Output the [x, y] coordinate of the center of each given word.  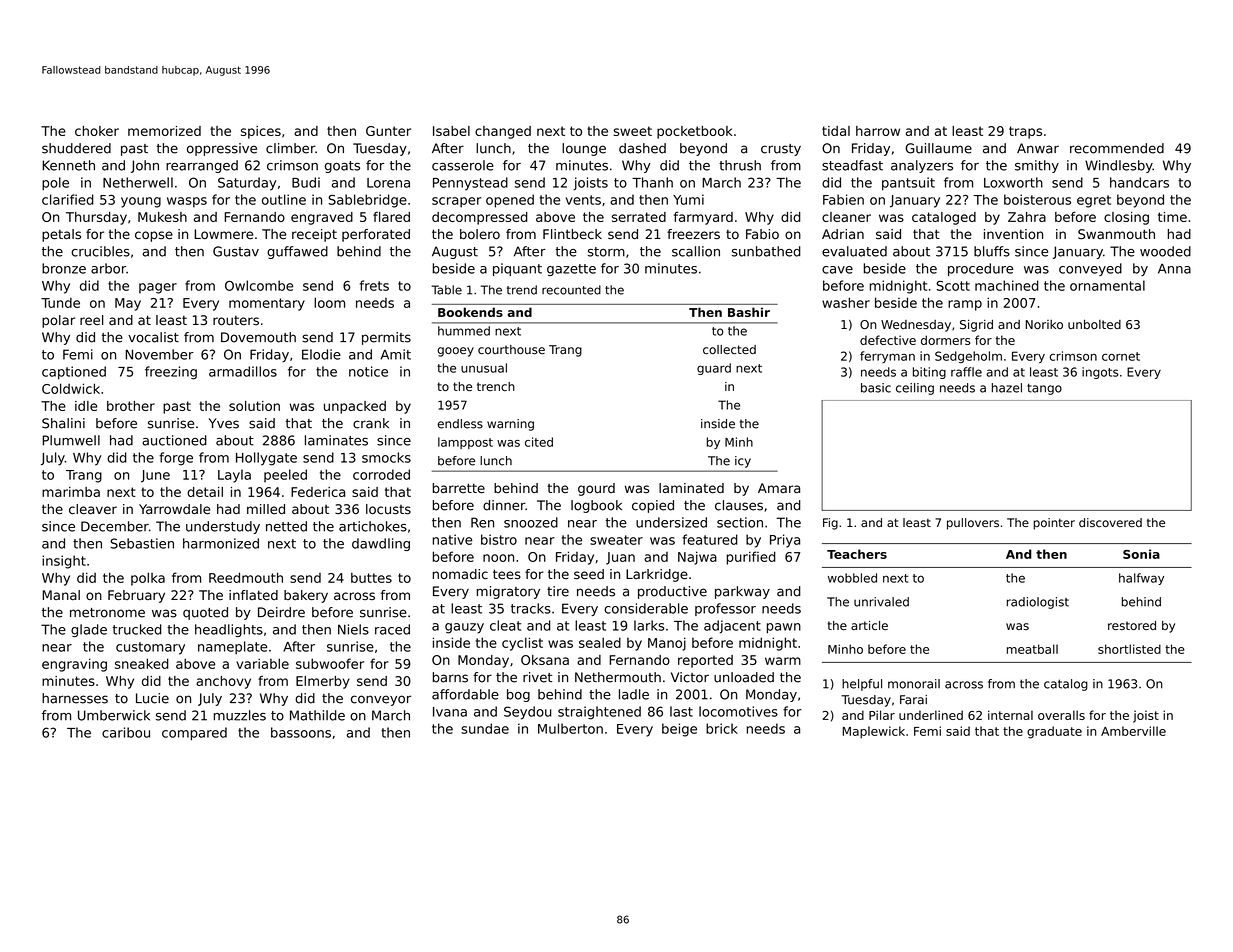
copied [653, 506]
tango [1044, 389]
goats [342, 167]
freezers [693, 234]
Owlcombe [259, 285]
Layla [234, 476]
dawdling [381, 544]
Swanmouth [1116, 234]
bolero [480, 234]
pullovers [973, 524]
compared [194, 734]
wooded [1165, 251]
